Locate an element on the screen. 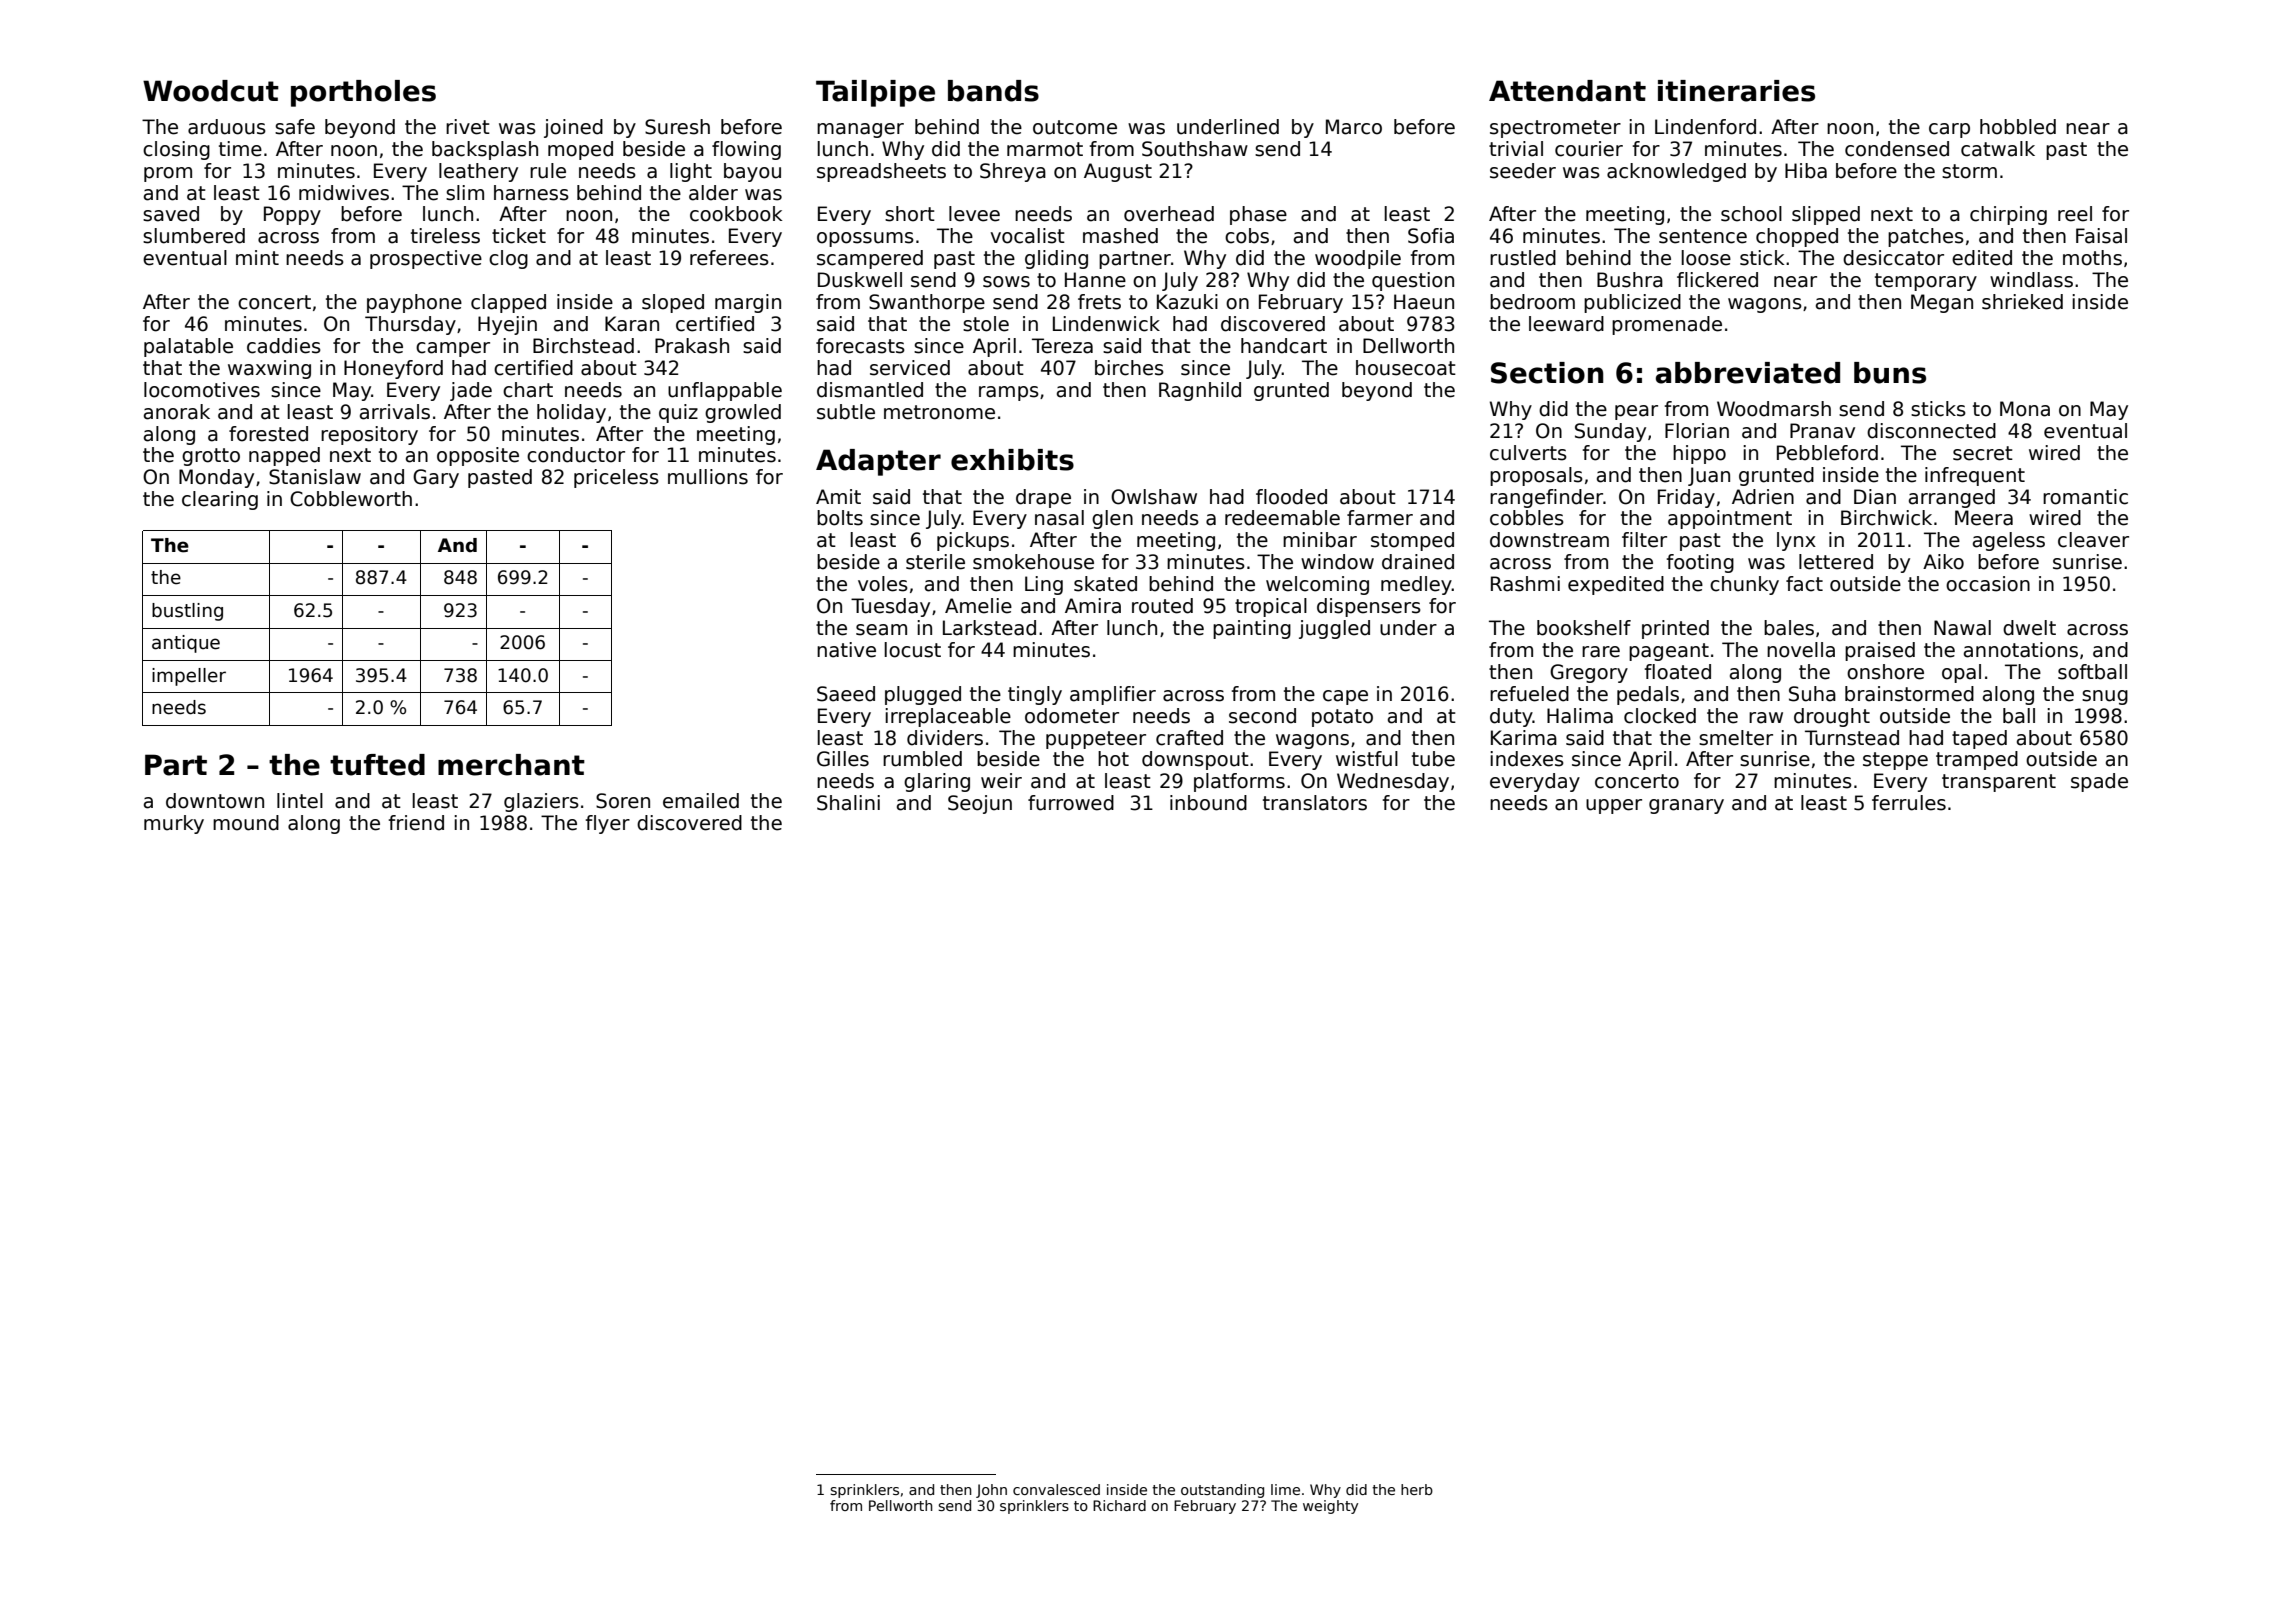  portholes is located at coordinates (363, 93).
